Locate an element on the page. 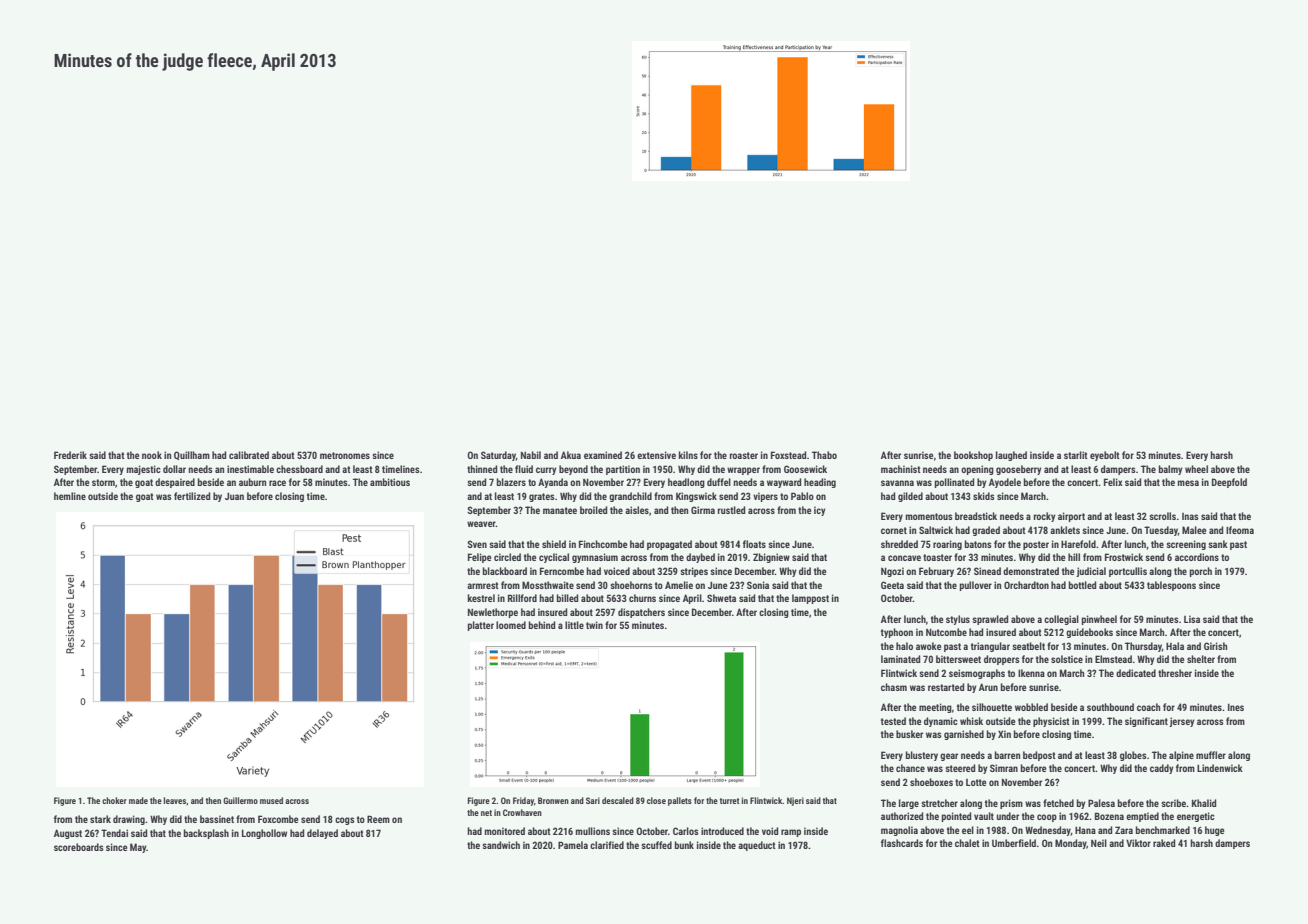  kestrel is located at coordinates (481, 598).
